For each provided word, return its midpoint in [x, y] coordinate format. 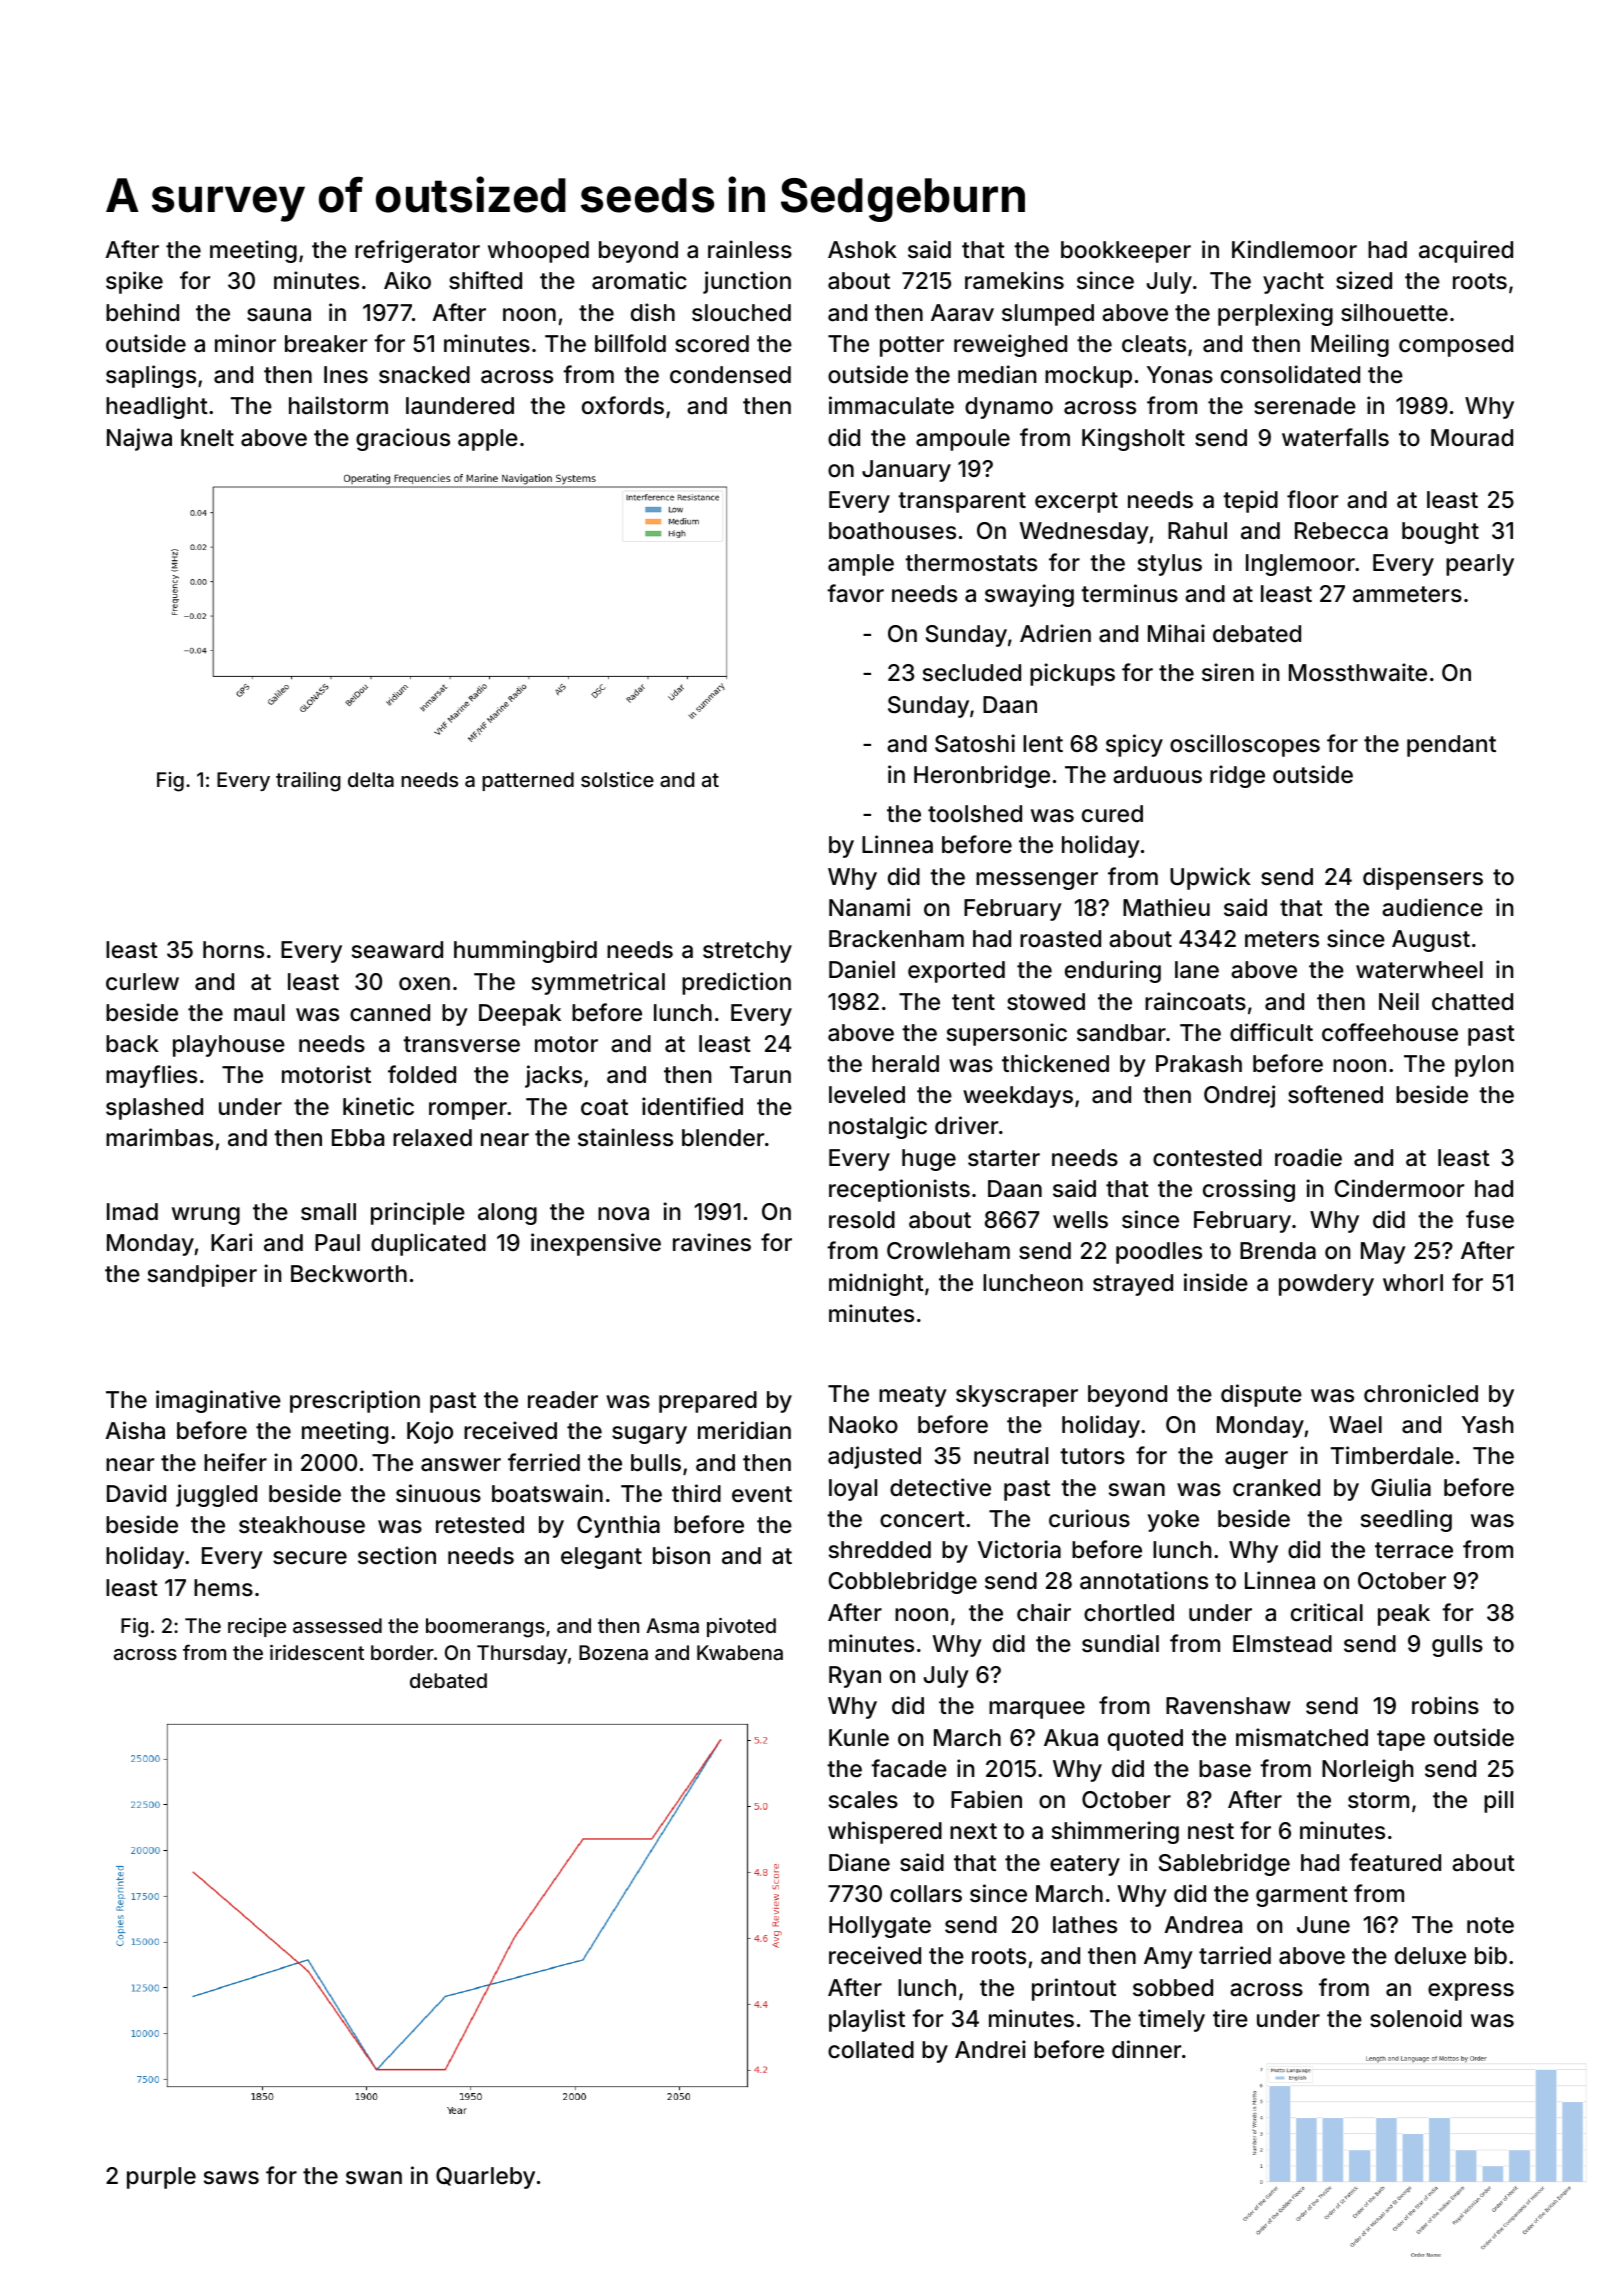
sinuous [438, 1493]
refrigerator [417, 251]
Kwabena [740, 1652]
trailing [308, 782]
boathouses [892, 531]
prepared [708, 1402]
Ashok [862, 249]
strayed [1133, 1285]
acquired [1466, 251]
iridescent [317, 1652]
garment [1302, 1896]
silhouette [1394, 312]
